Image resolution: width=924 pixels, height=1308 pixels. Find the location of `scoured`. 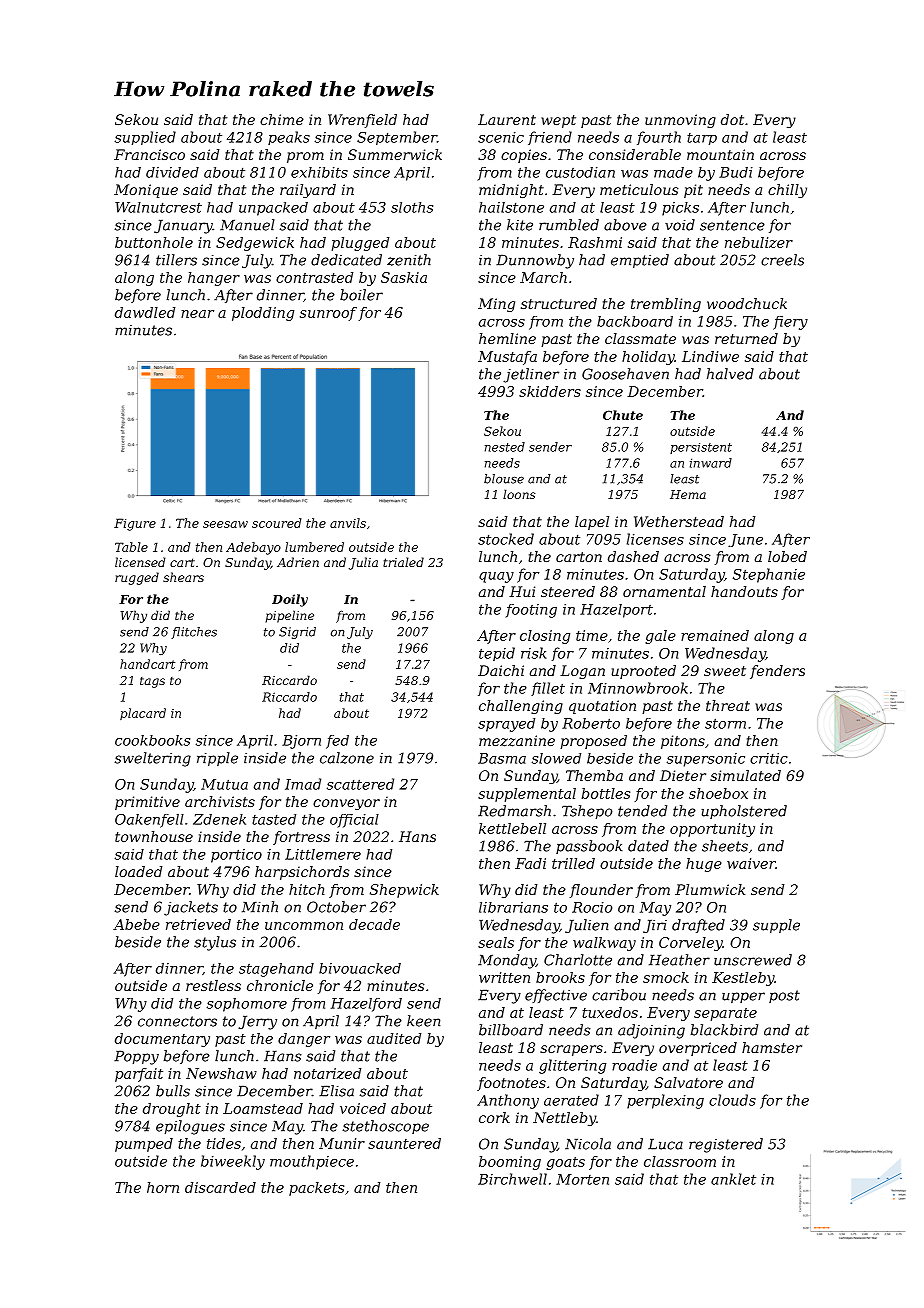

scoured is located at coordinates (276, 523).
